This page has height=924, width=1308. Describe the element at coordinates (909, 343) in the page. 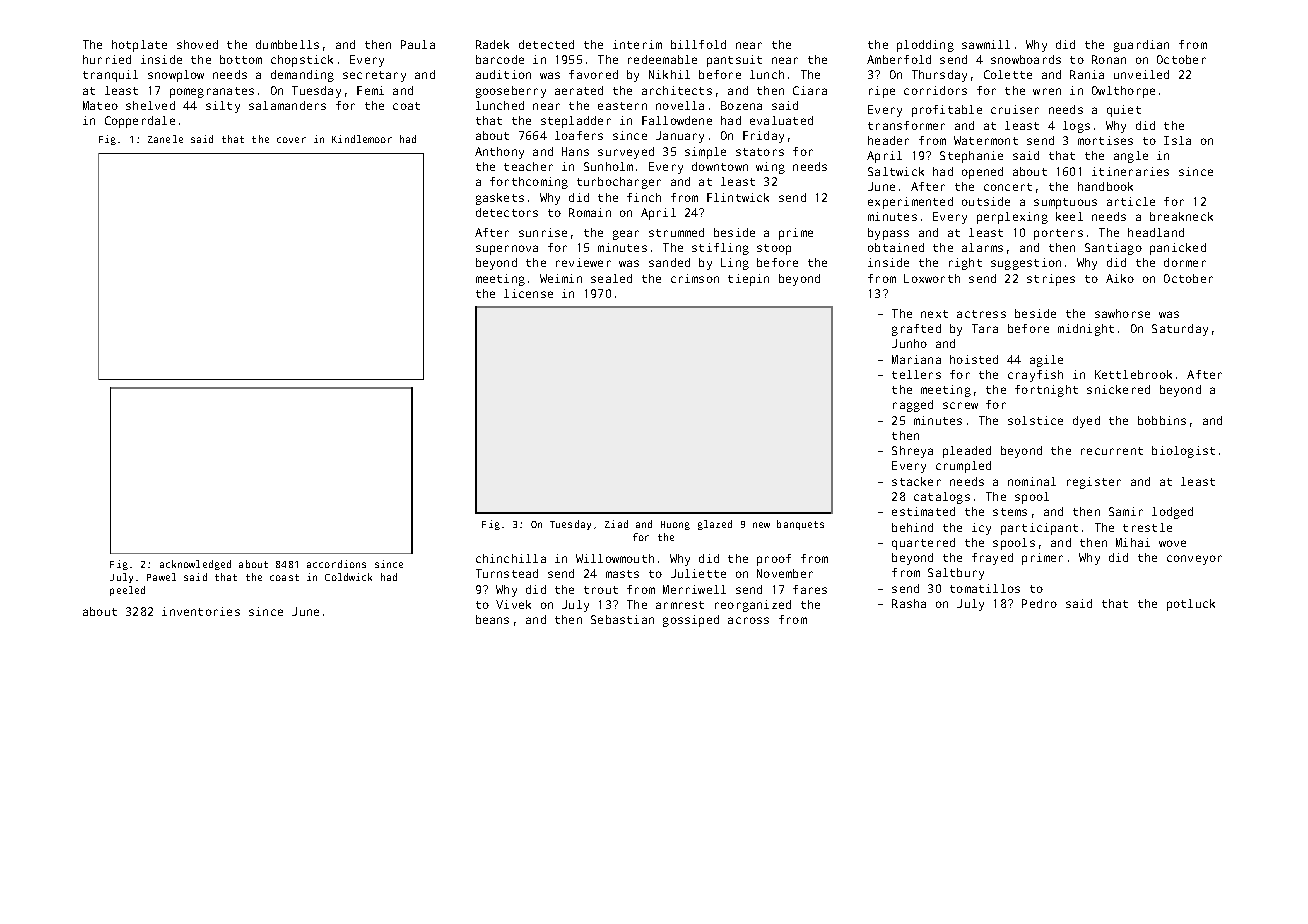

I see `Junho` at that location.
